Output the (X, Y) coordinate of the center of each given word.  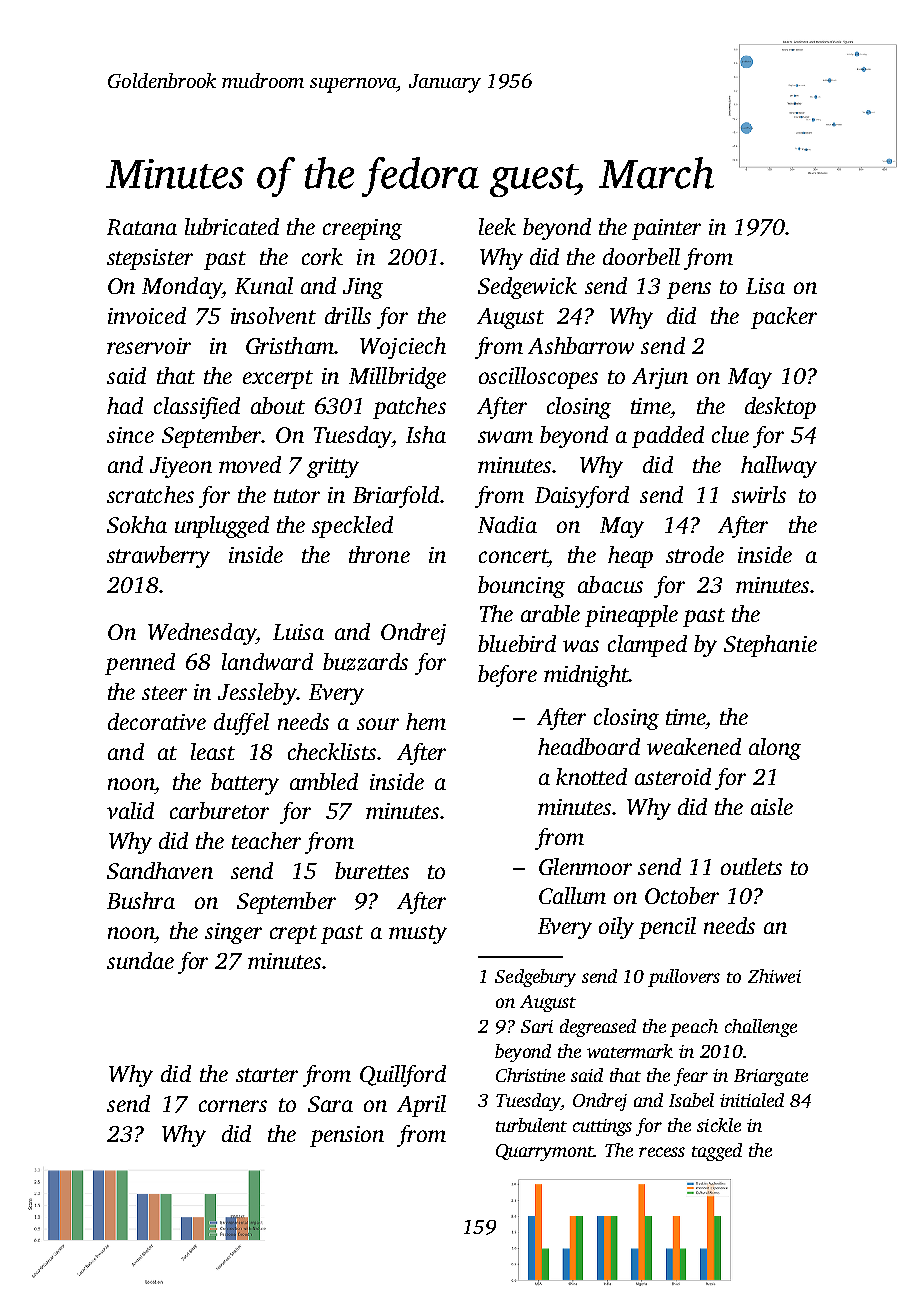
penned (140, 664)
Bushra (141, 900)
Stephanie (770, 646)
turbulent (531, 1125)
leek (497, 226)
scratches (150, 494)
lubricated (232, 226)
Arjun (660, 378)
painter (666, 229)
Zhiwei (774, 976)
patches (409, 408)
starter (267, 1075)
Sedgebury (535, 978)
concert (513, 556)
